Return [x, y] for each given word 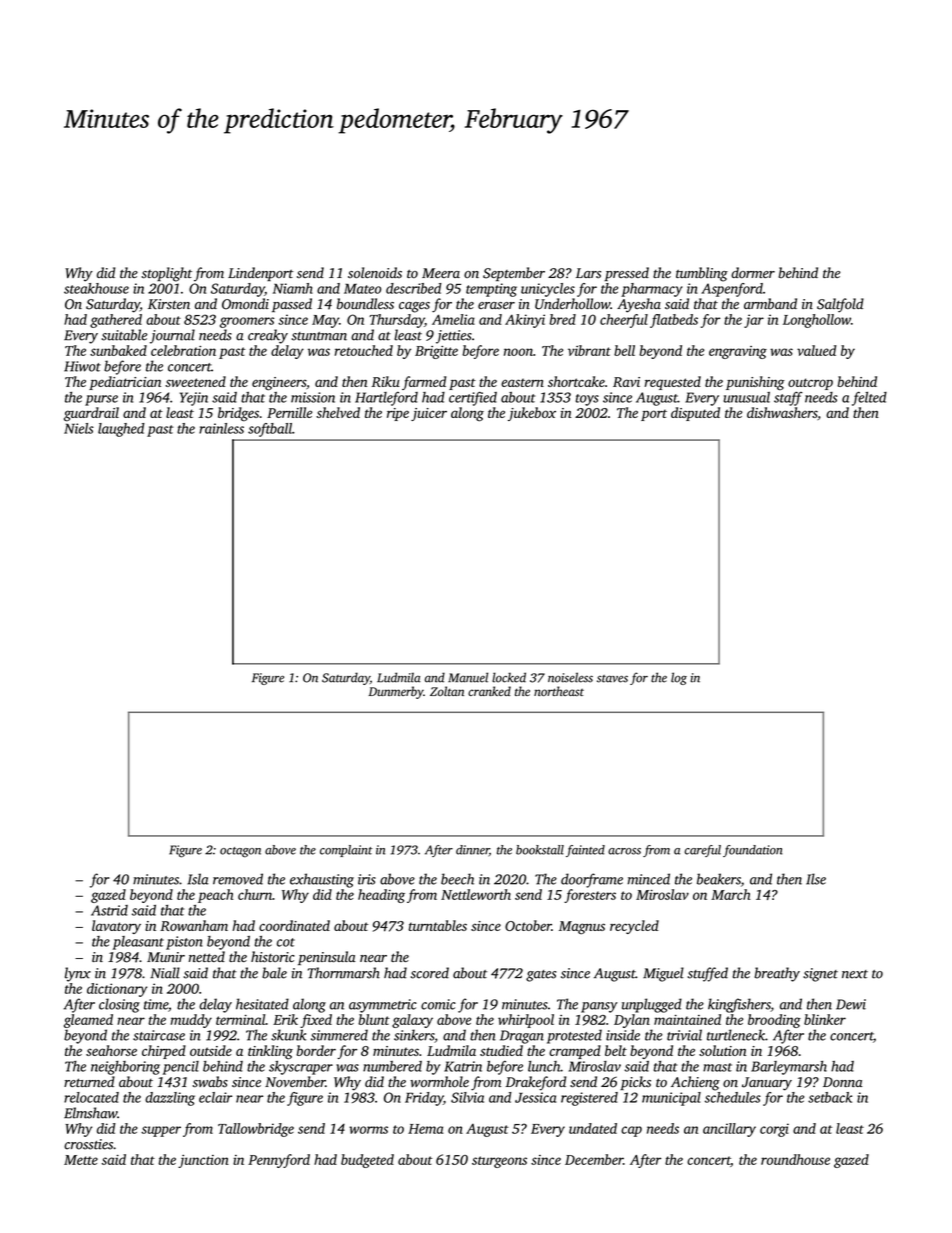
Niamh [293, 288]
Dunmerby [395, 692]
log [679, 678]
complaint [346, 851]
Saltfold [840, 305]
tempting [491, 290]
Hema [426, 1129]
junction [203, 1161]
